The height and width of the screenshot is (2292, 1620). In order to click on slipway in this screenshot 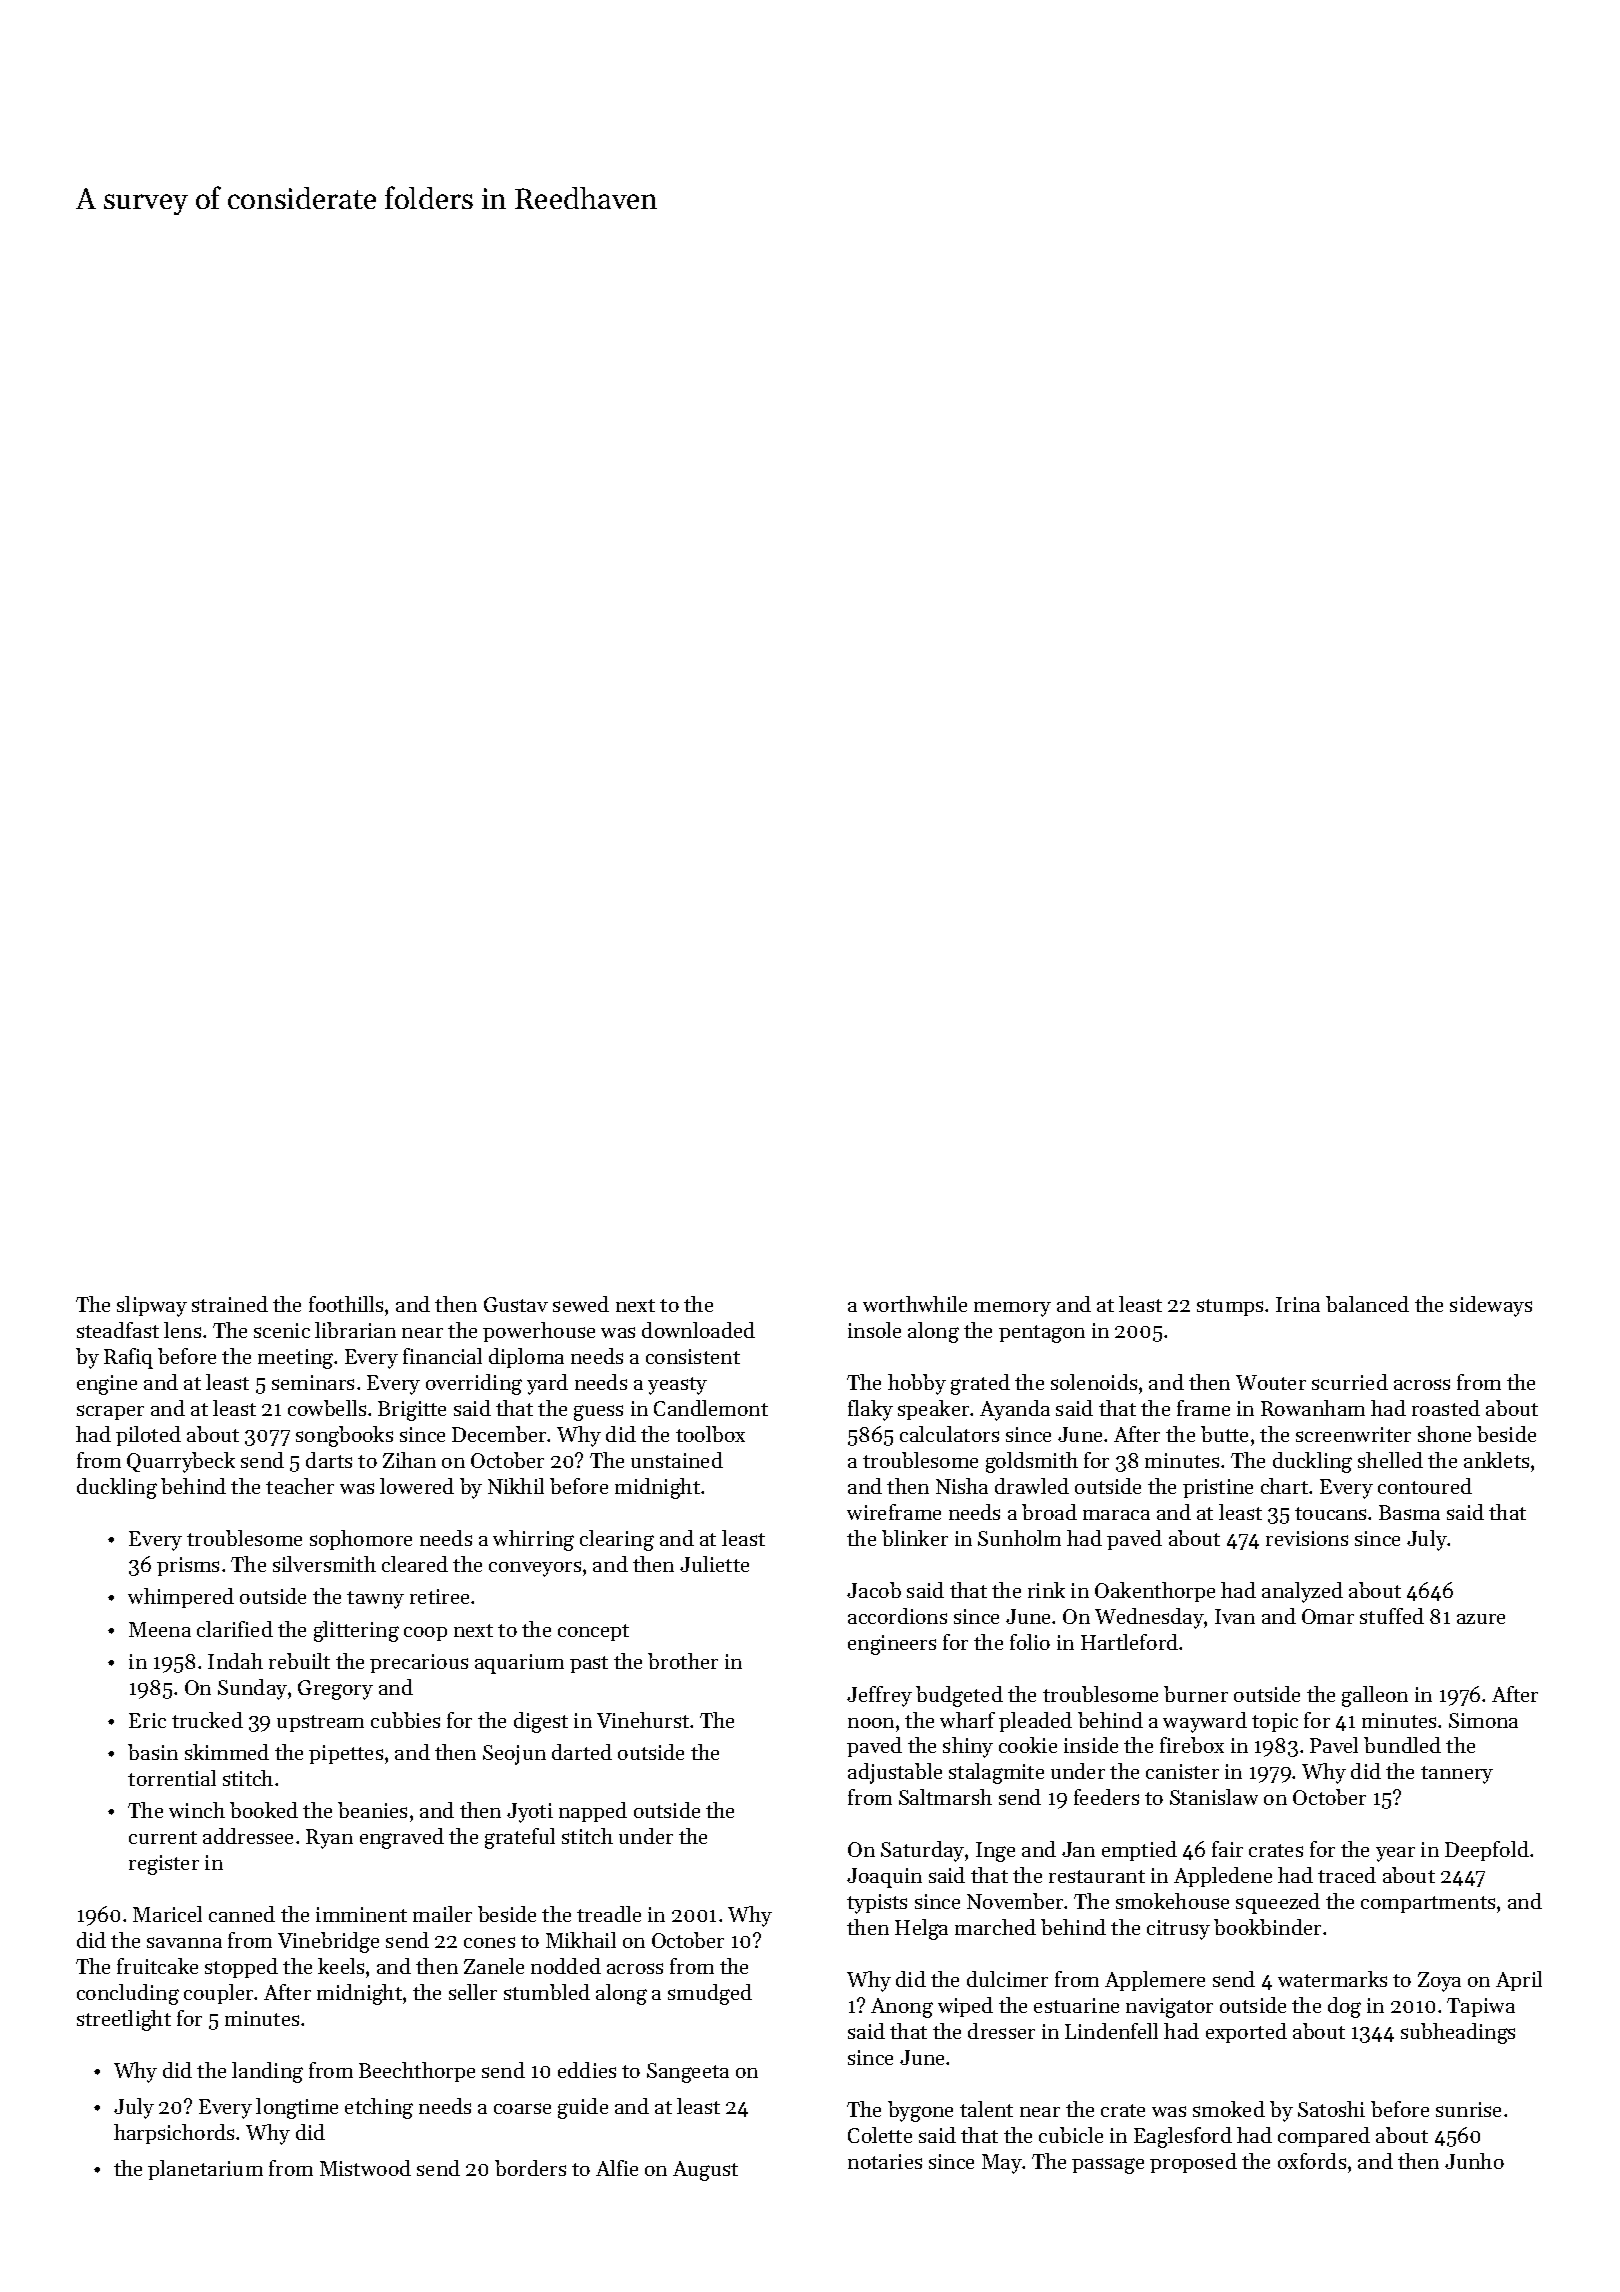, I will do `click(152, 1306)`.
